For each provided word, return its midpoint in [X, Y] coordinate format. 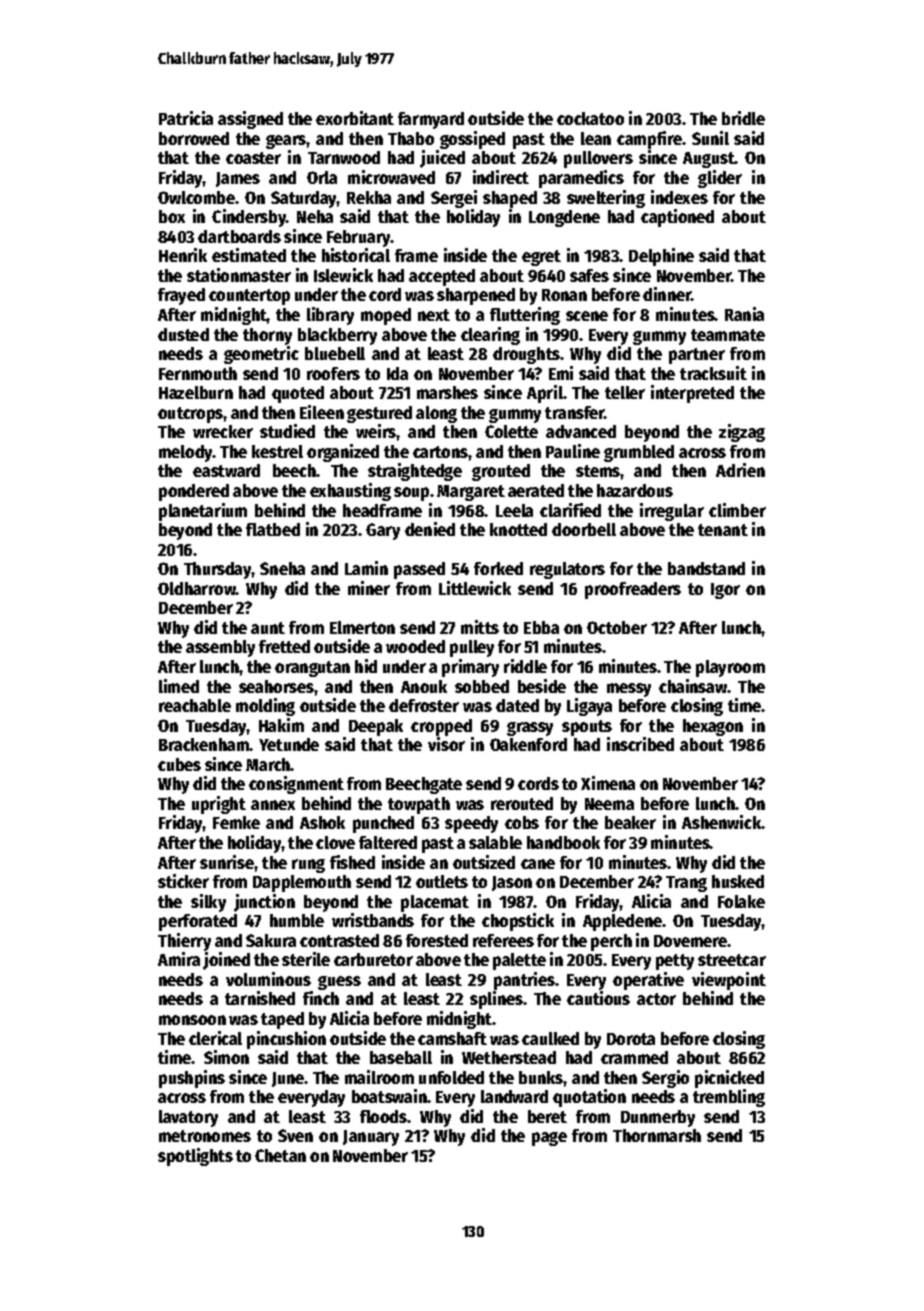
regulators [567, 570]
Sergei [454, 199]
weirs [376, 431]
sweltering [606, 199]
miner [369, 588]
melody [186, 453]
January [371, 1138]
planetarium [203, 512]
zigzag [742, 433]
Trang [686, 884]
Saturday [304, 199]
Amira [179, 959]
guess [339, 983]
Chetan [280, 1155]
